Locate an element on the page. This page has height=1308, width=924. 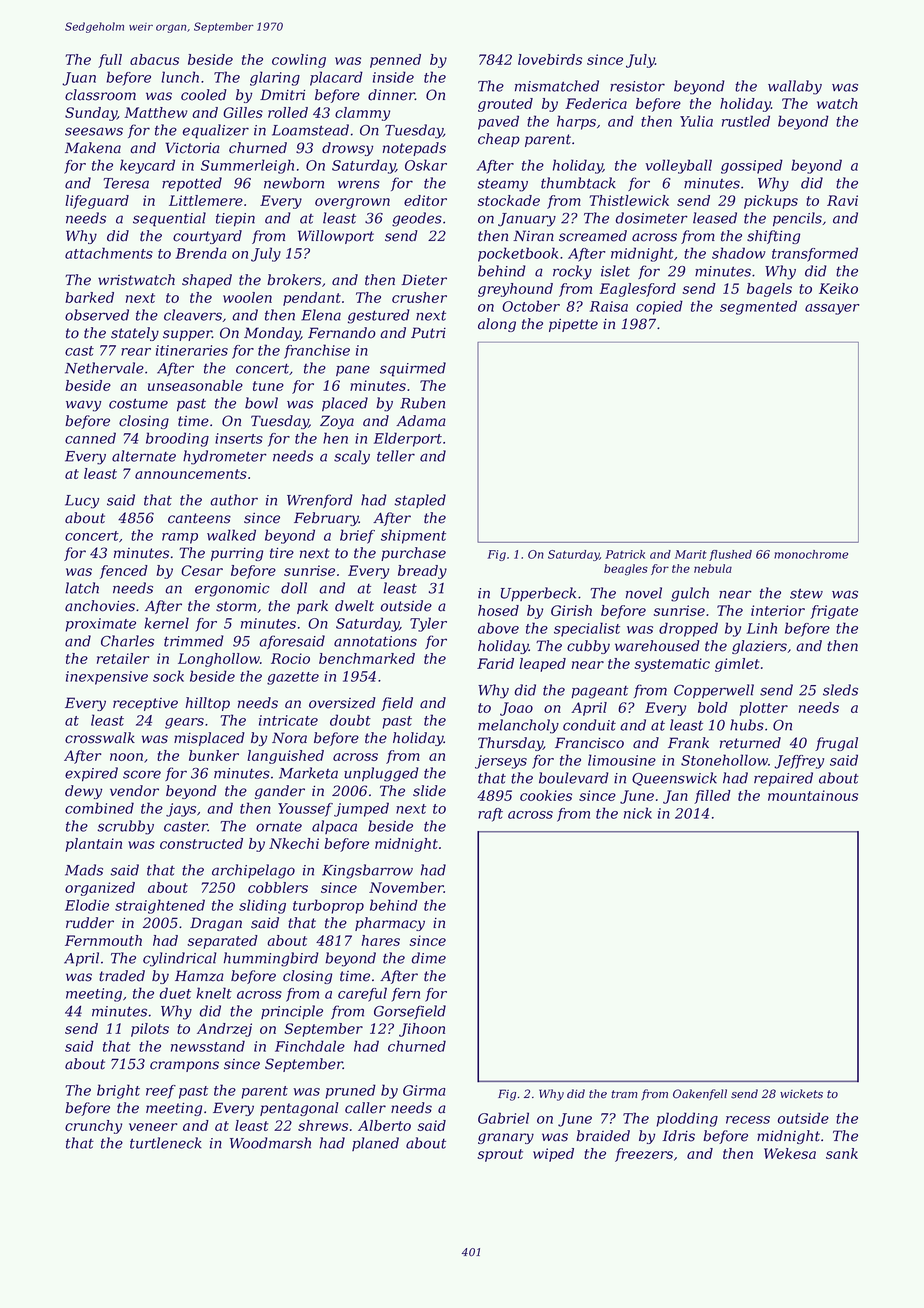
greyhound is located at coordinates (515, 290).
